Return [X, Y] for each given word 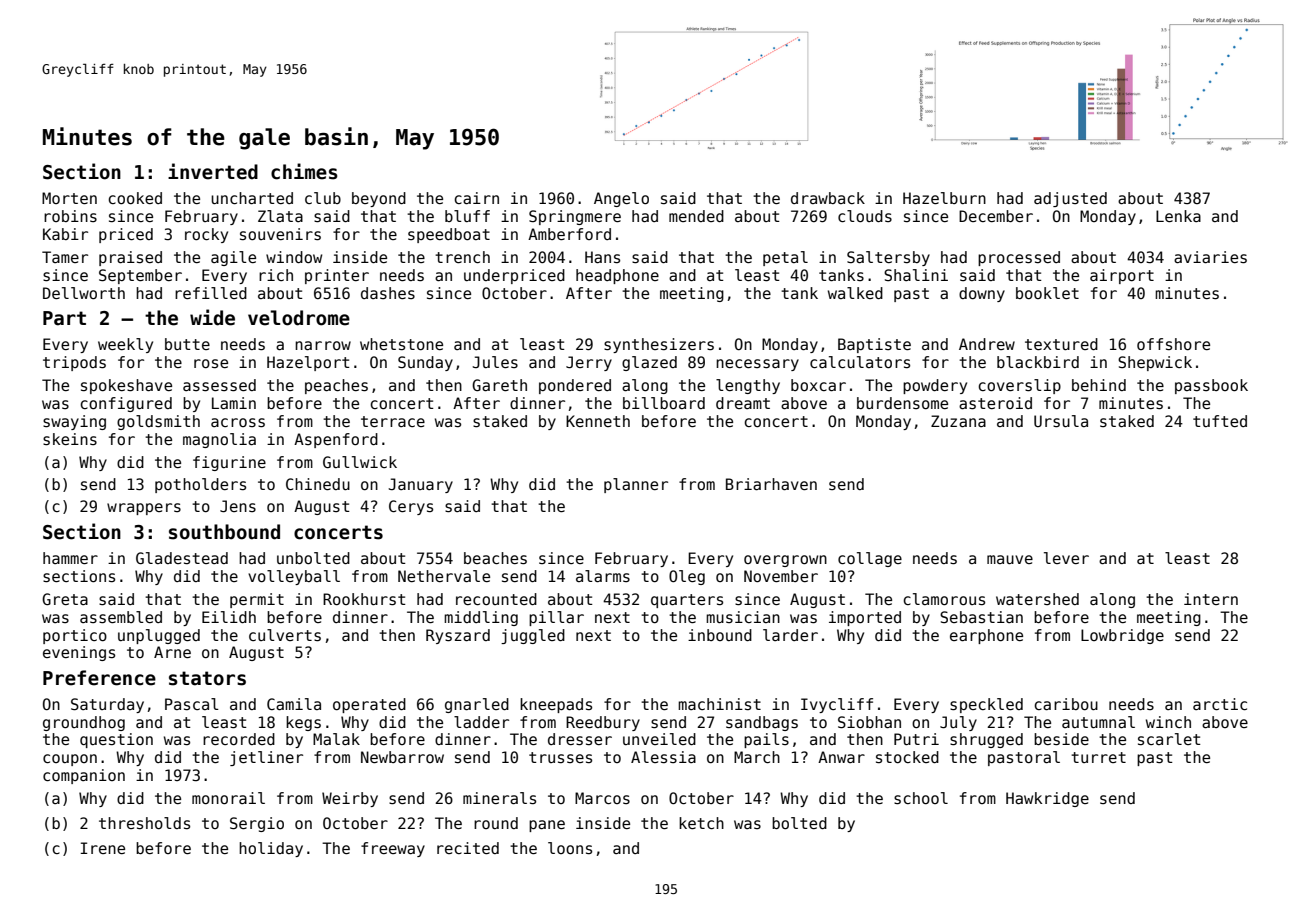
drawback [828, 198]
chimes [304, 171]
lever [1066, 558]
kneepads [556, 705]
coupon [70, 760]
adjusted [1070, 199]
